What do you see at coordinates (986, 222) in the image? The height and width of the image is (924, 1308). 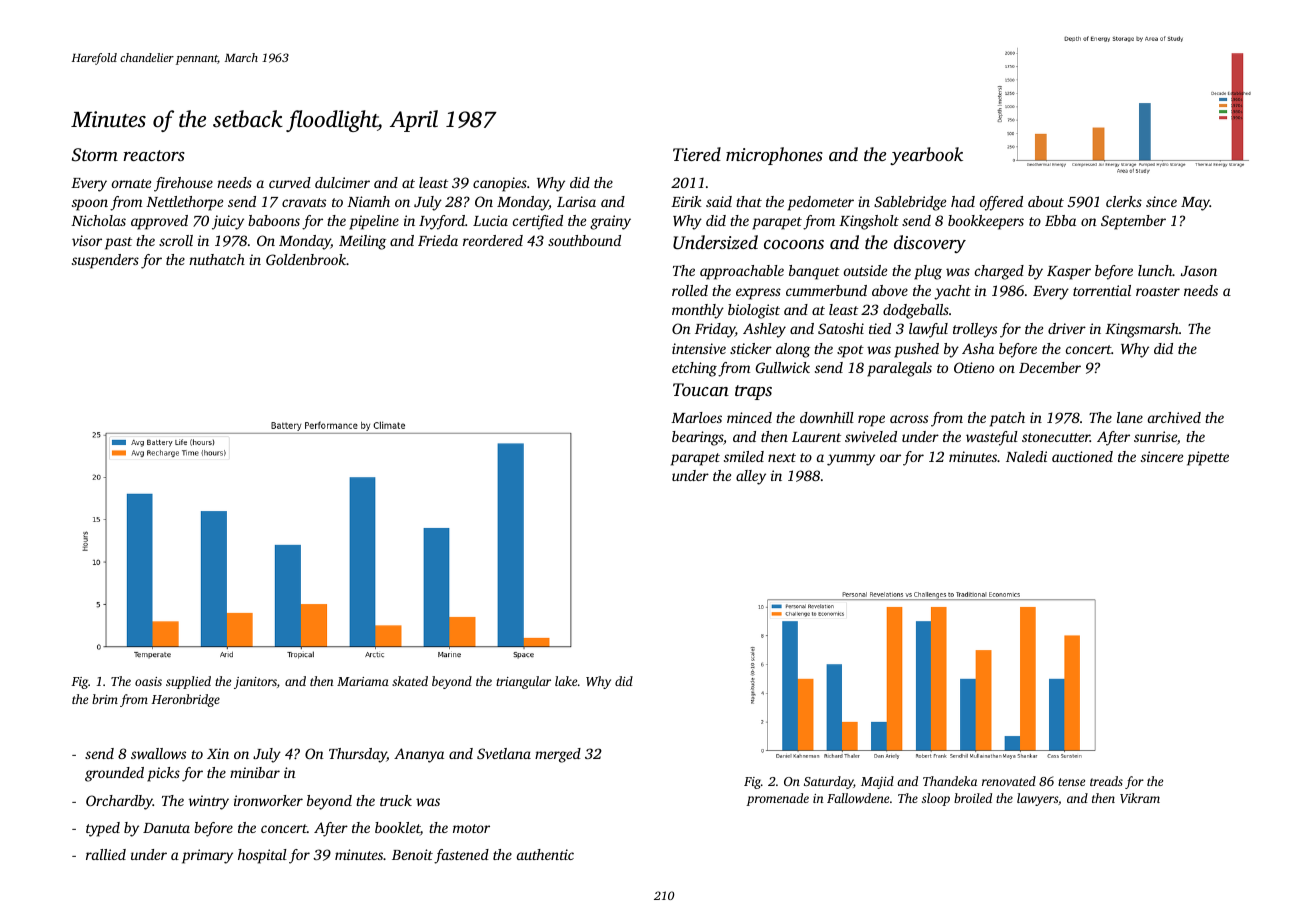 I see `bookkeepers` at bounding box center [986, 222].
